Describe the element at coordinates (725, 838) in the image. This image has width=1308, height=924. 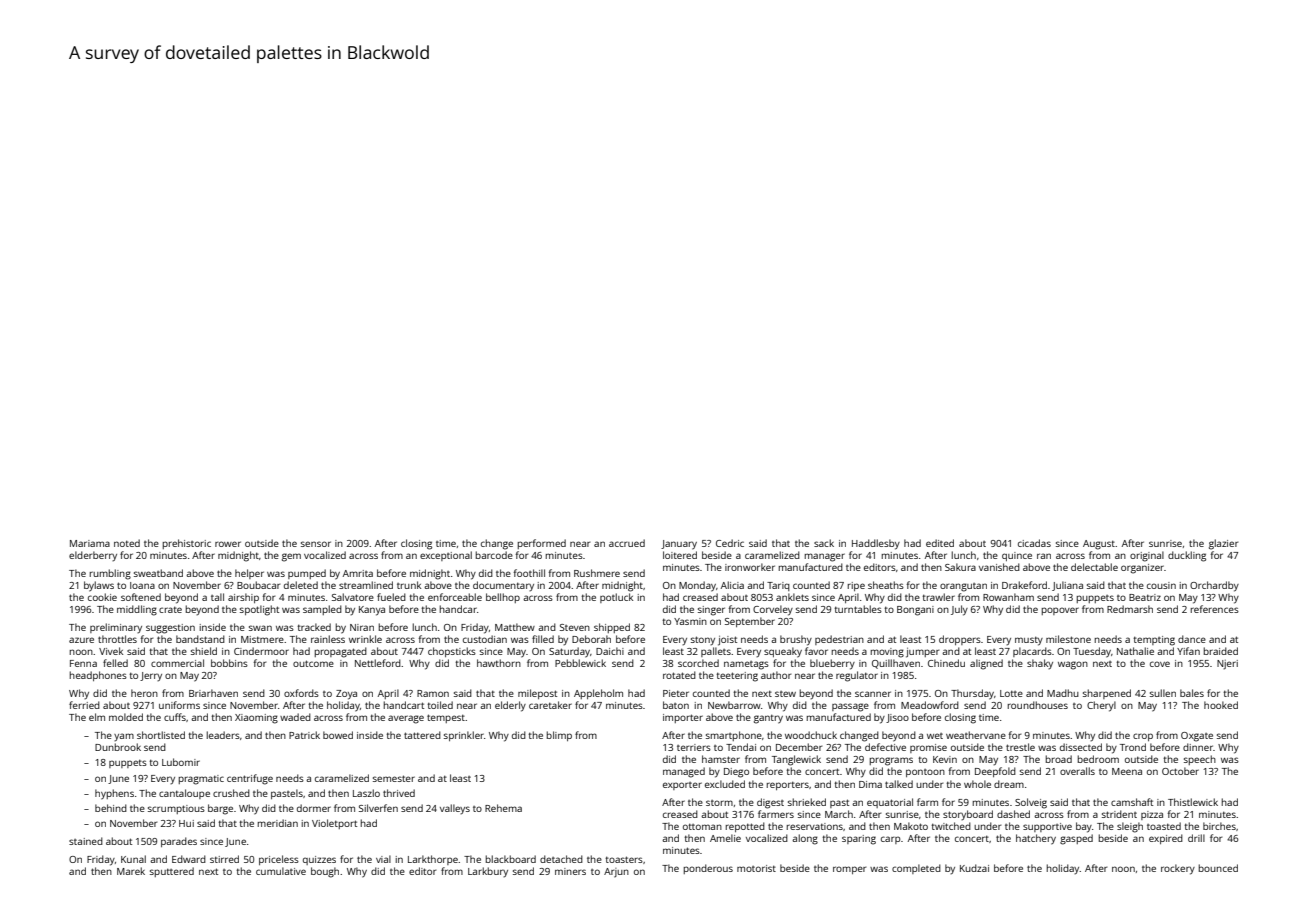
I see `Amelie` at that location.
